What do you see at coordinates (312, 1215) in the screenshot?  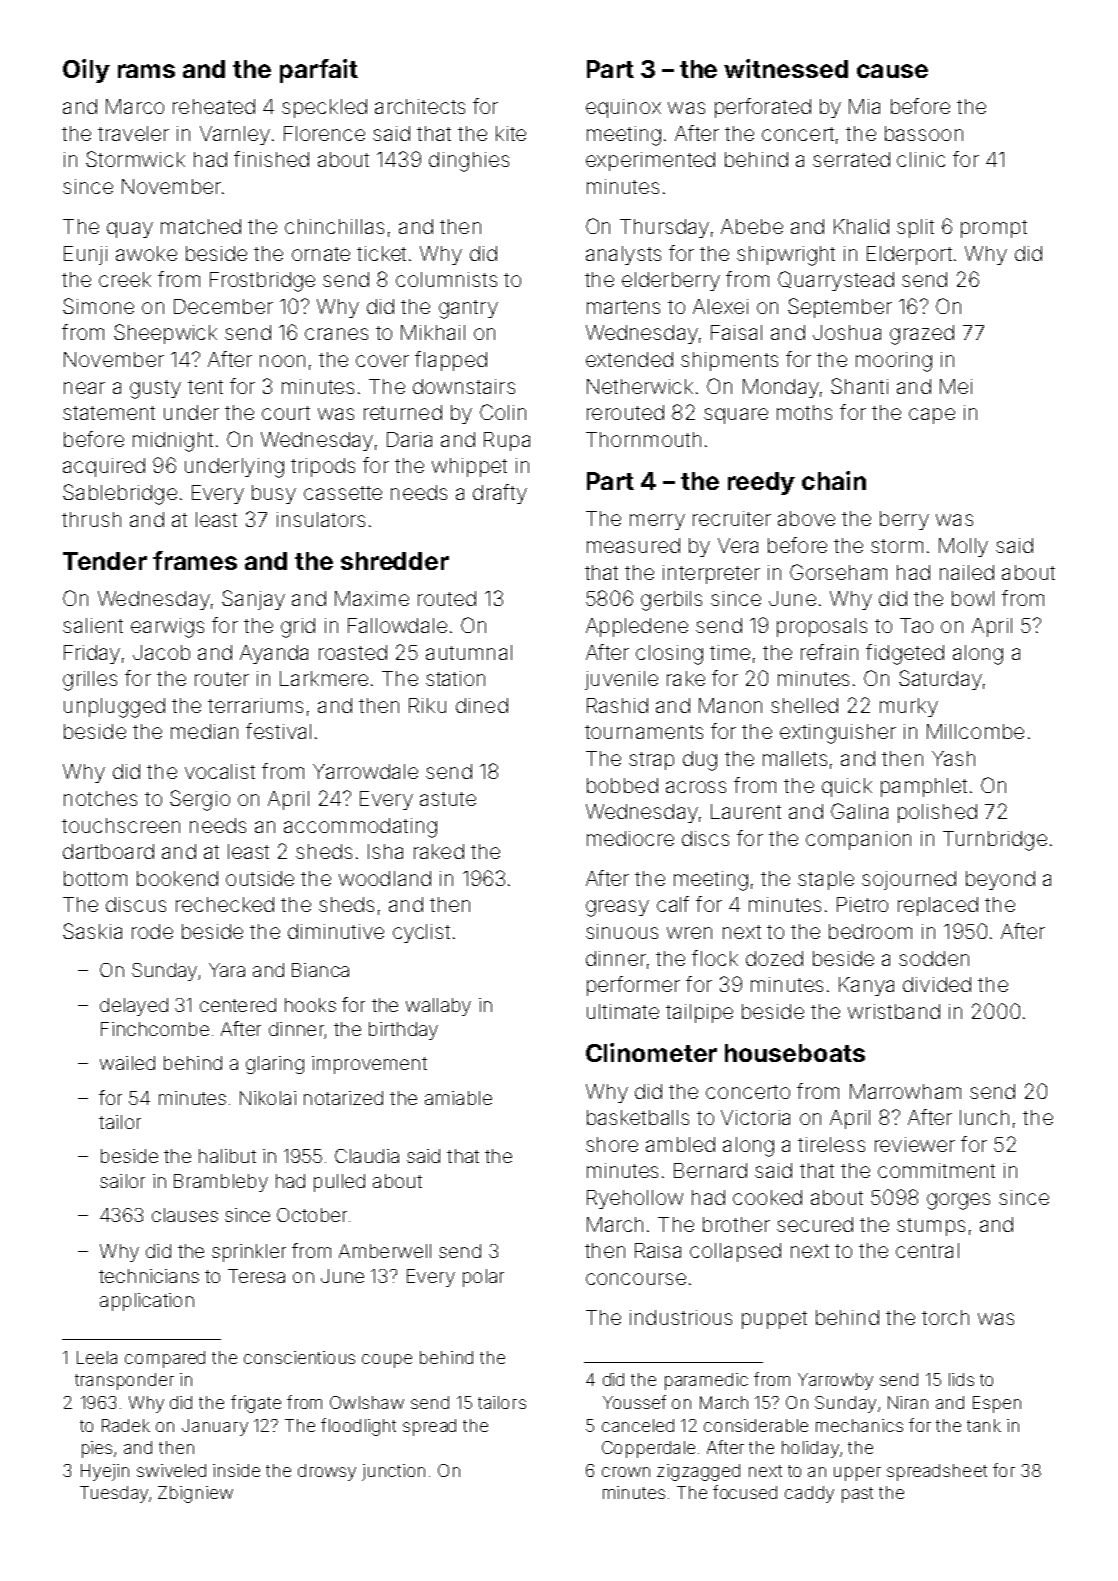 I see `October` at bounding box center [312, 1215].
